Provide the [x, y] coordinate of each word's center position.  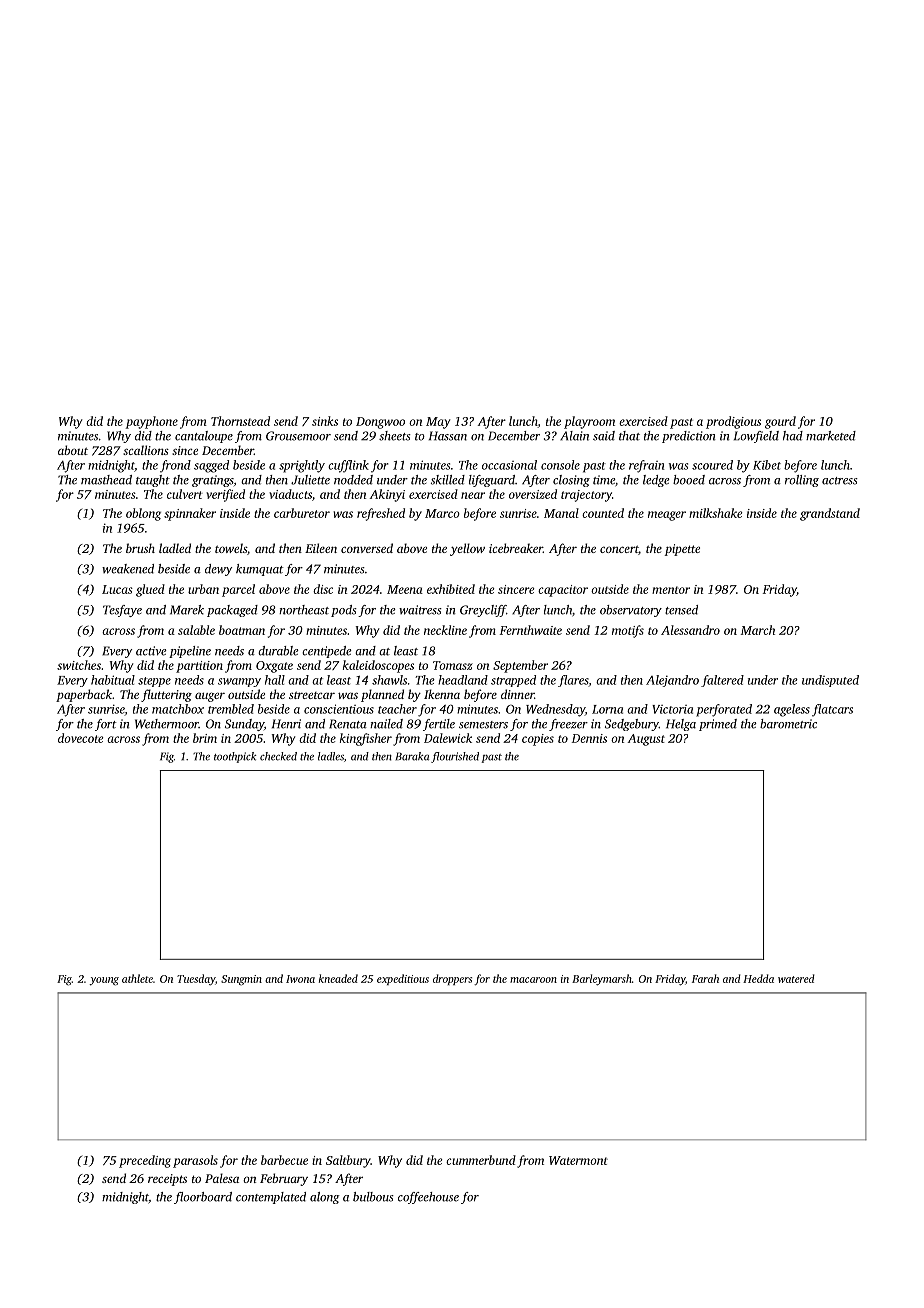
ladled [175, 548]
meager [667, 516]
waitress [420, 610]
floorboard [203, 1198]
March [758, 630]
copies [538, 740]
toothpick [235, 757]
